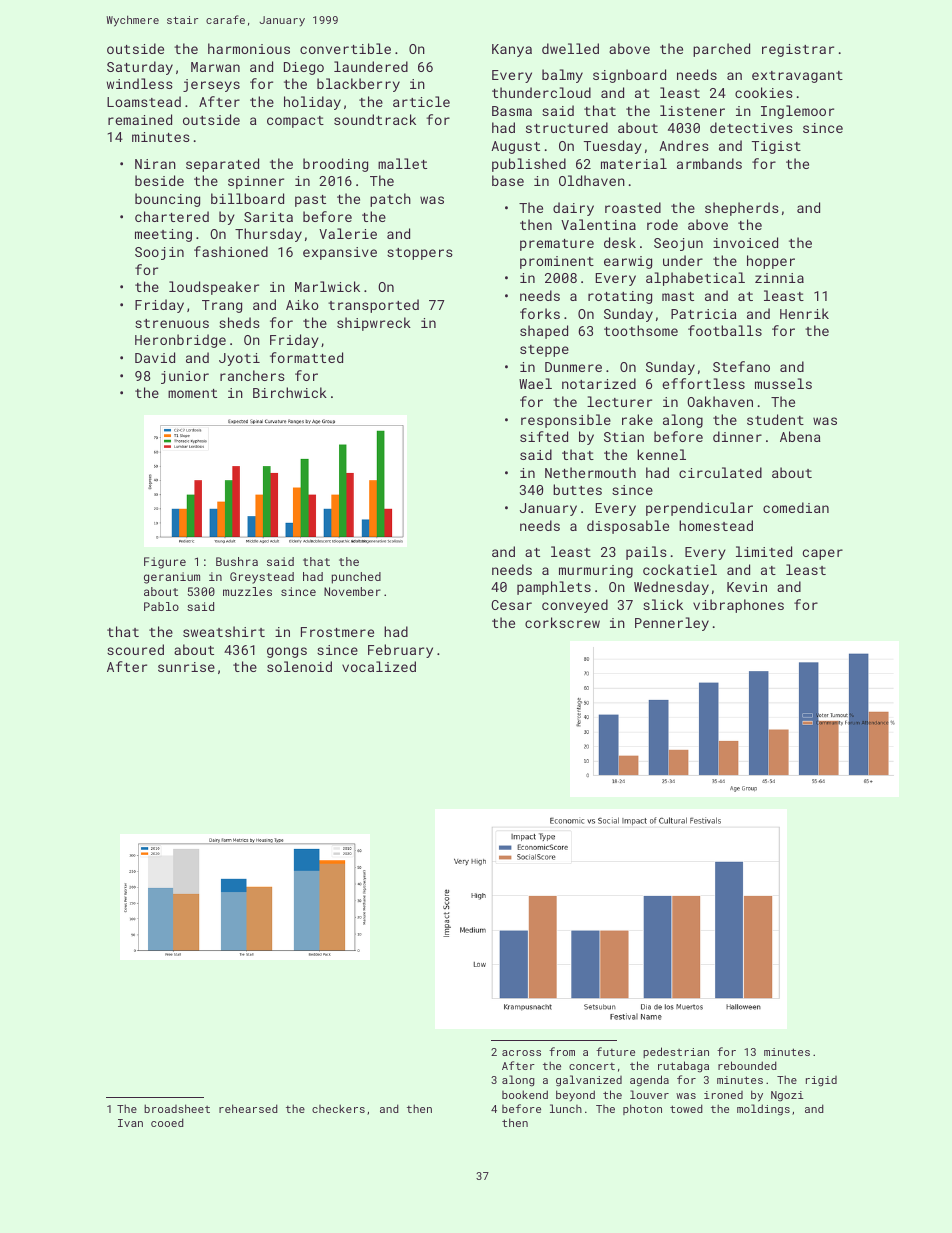 Image resolution: width=952 pixels, height=1233 pixels. Describe the element at coordinates (738, 606) in the image. I see `vibraphones` at that location.
